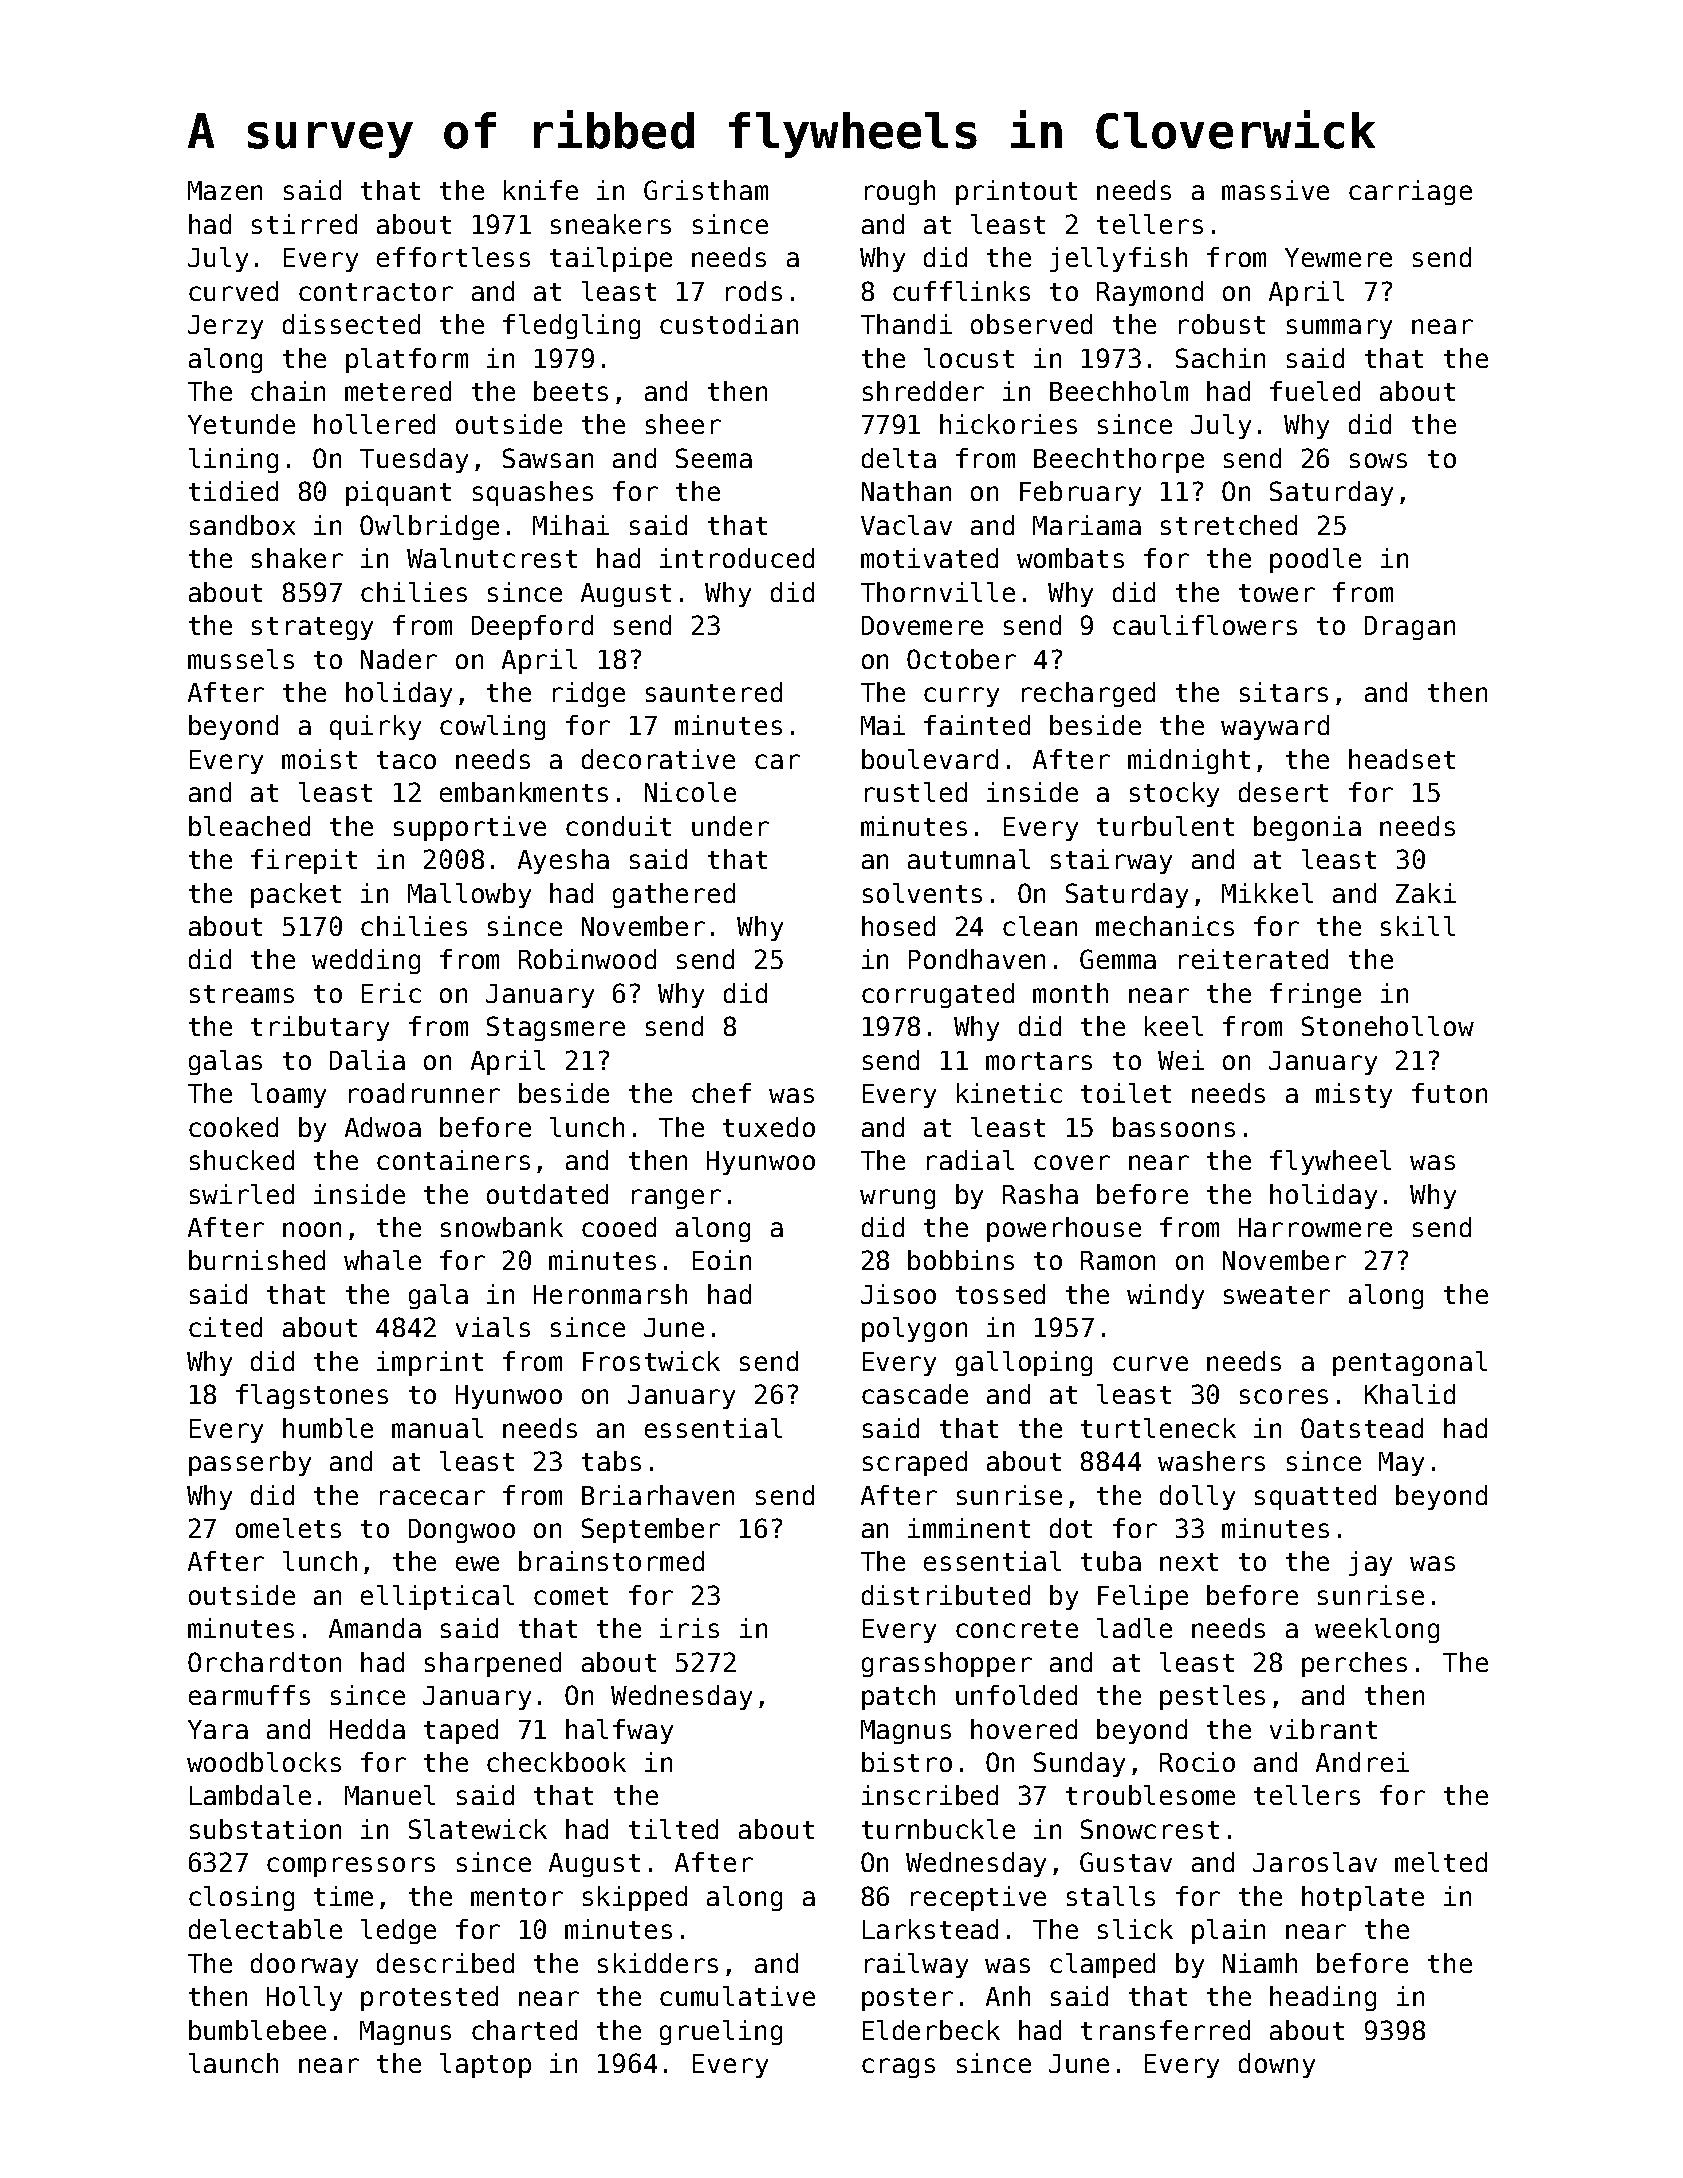  Describe the element at coordinates (897, 1199) in the image. I see `wrung` at that location.
